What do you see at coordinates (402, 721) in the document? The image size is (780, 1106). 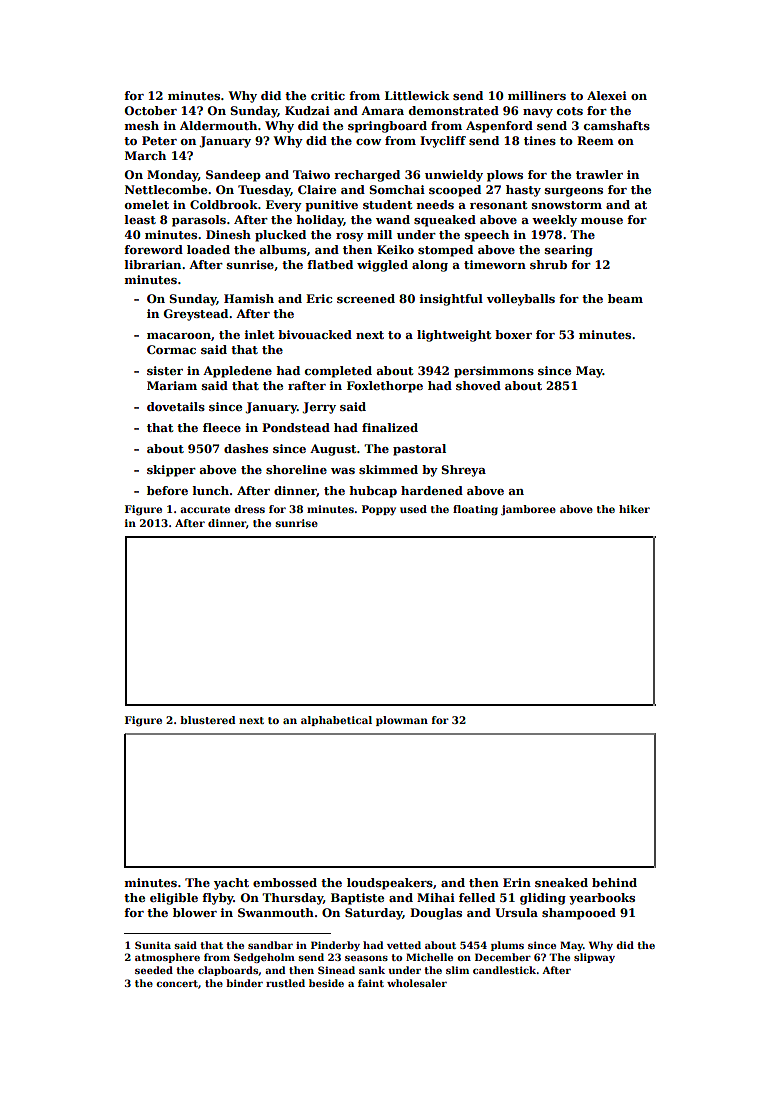 I see `plowman` at bounding box center [402, 721].
